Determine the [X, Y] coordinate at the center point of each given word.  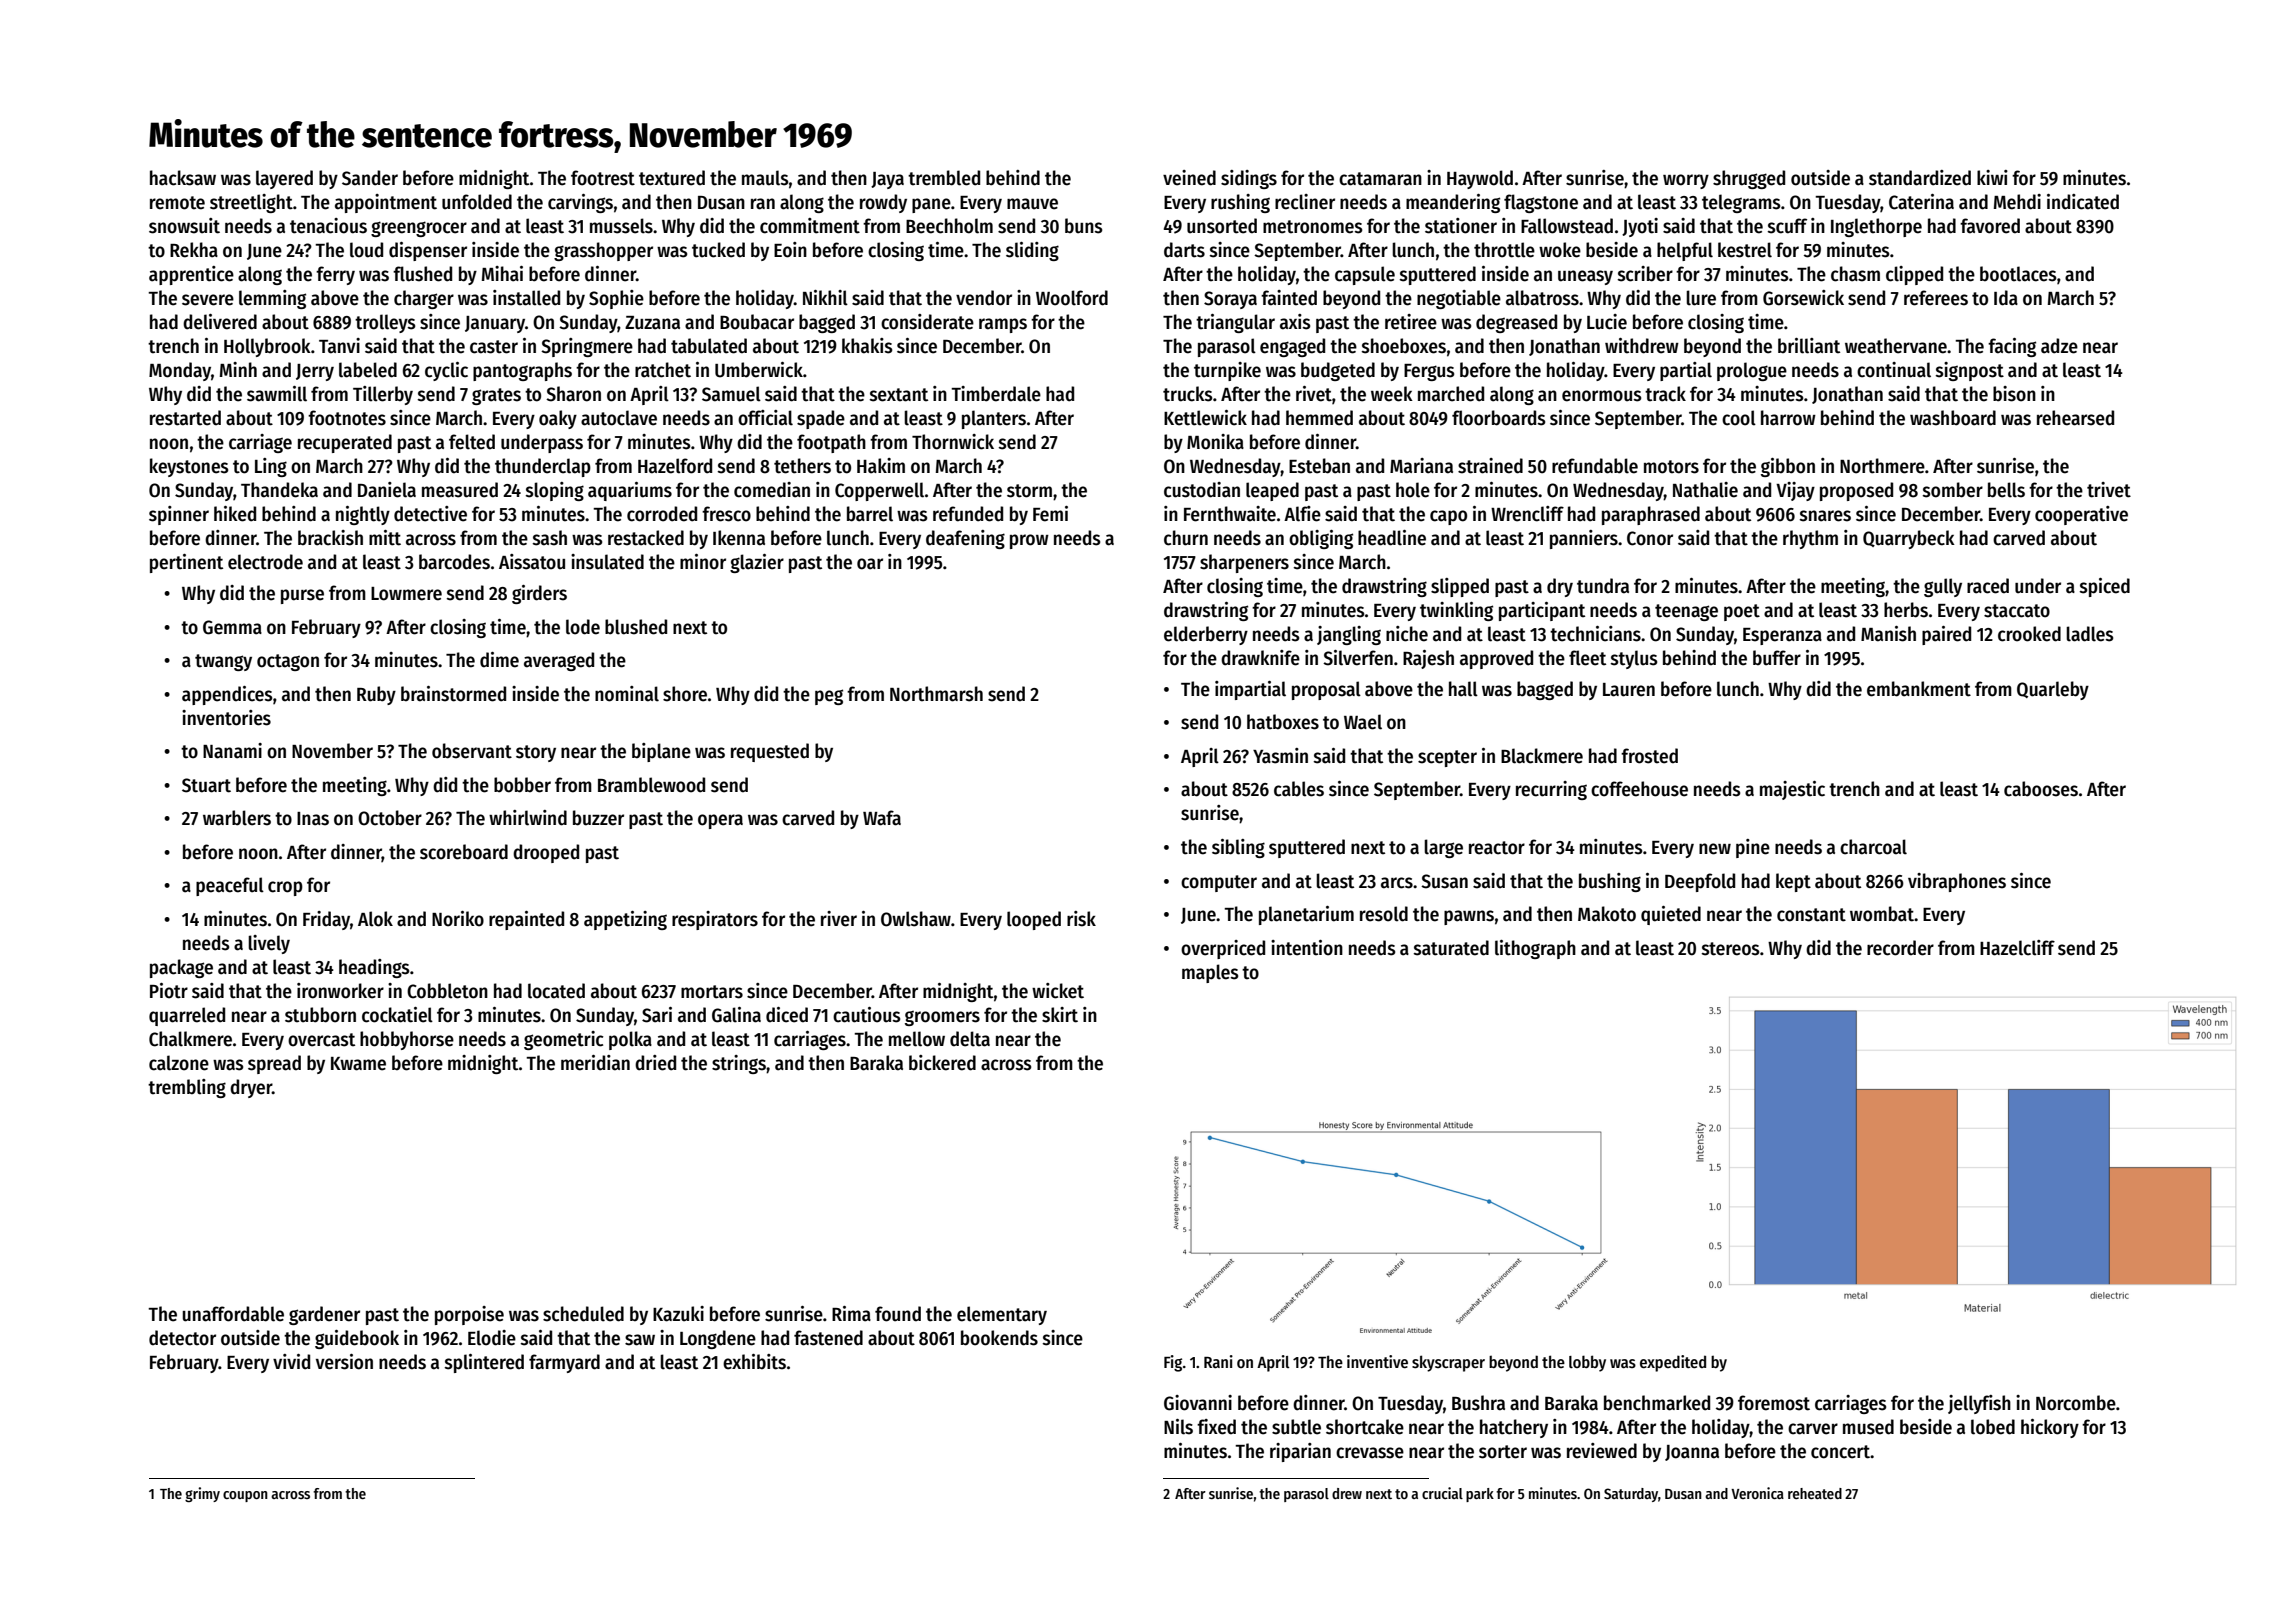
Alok [375, 919]
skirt [1060, 1015]
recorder [1900, 948]
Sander [370, 178]
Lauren [1629, 690]
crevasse [1370, 1453]
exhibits [754, 1362]
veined [1189, 178]
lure [1701, 298]
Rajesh [1428, 659]
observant [472, 751]
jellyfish [1979, 1404]
